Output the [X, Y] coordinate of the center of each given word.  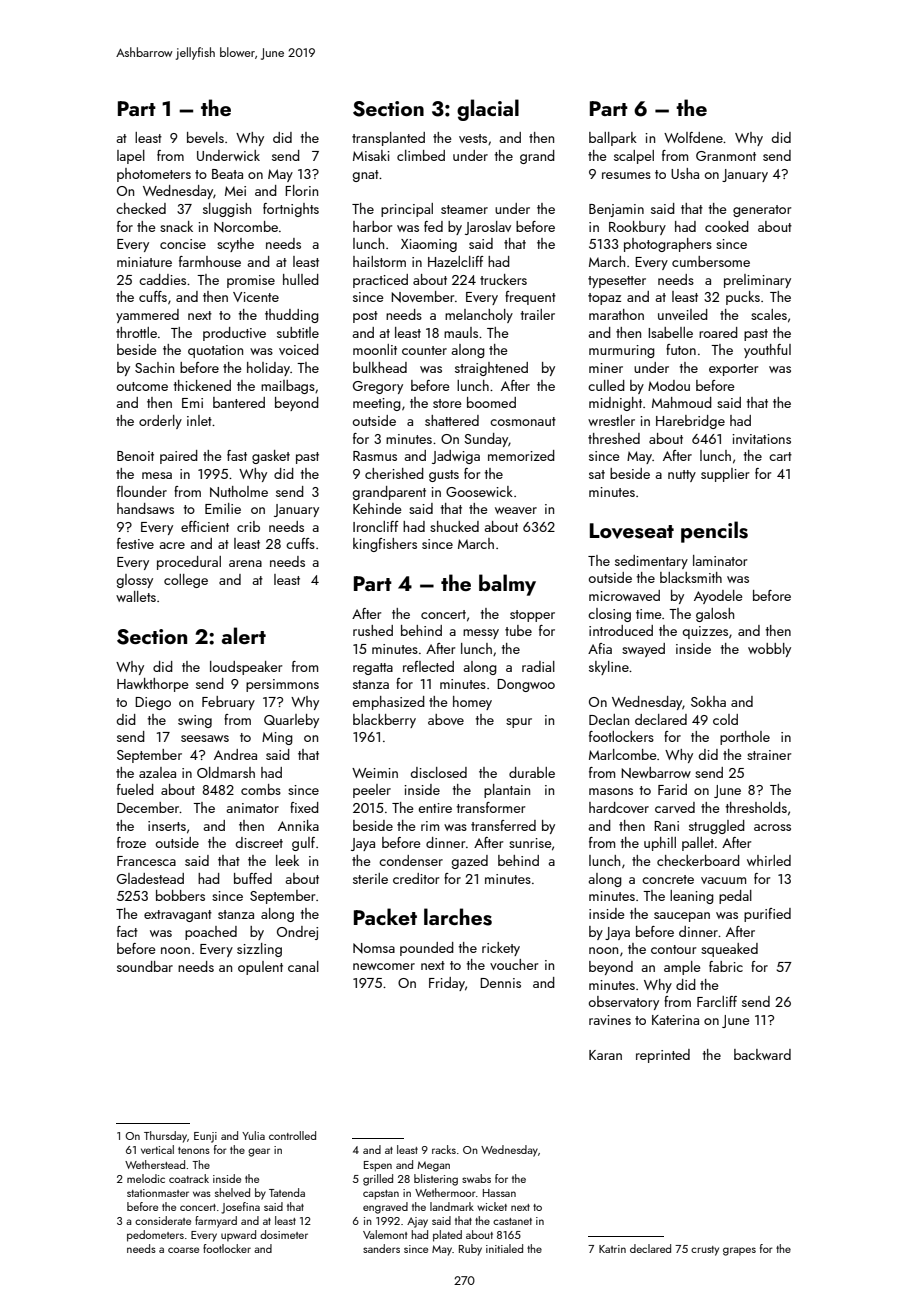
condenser [411, 860]
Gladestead [150, 878]
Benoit [135, 456]
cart [780, 456]
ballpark [613, 139]
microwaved [624, 595]
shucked [454, 526]
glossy [134, 581]
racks [444, 1149]
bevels [205, 137]
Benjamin [616, 210]
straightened [491, 369]
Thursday [165, 1137]
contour [673, 949]
